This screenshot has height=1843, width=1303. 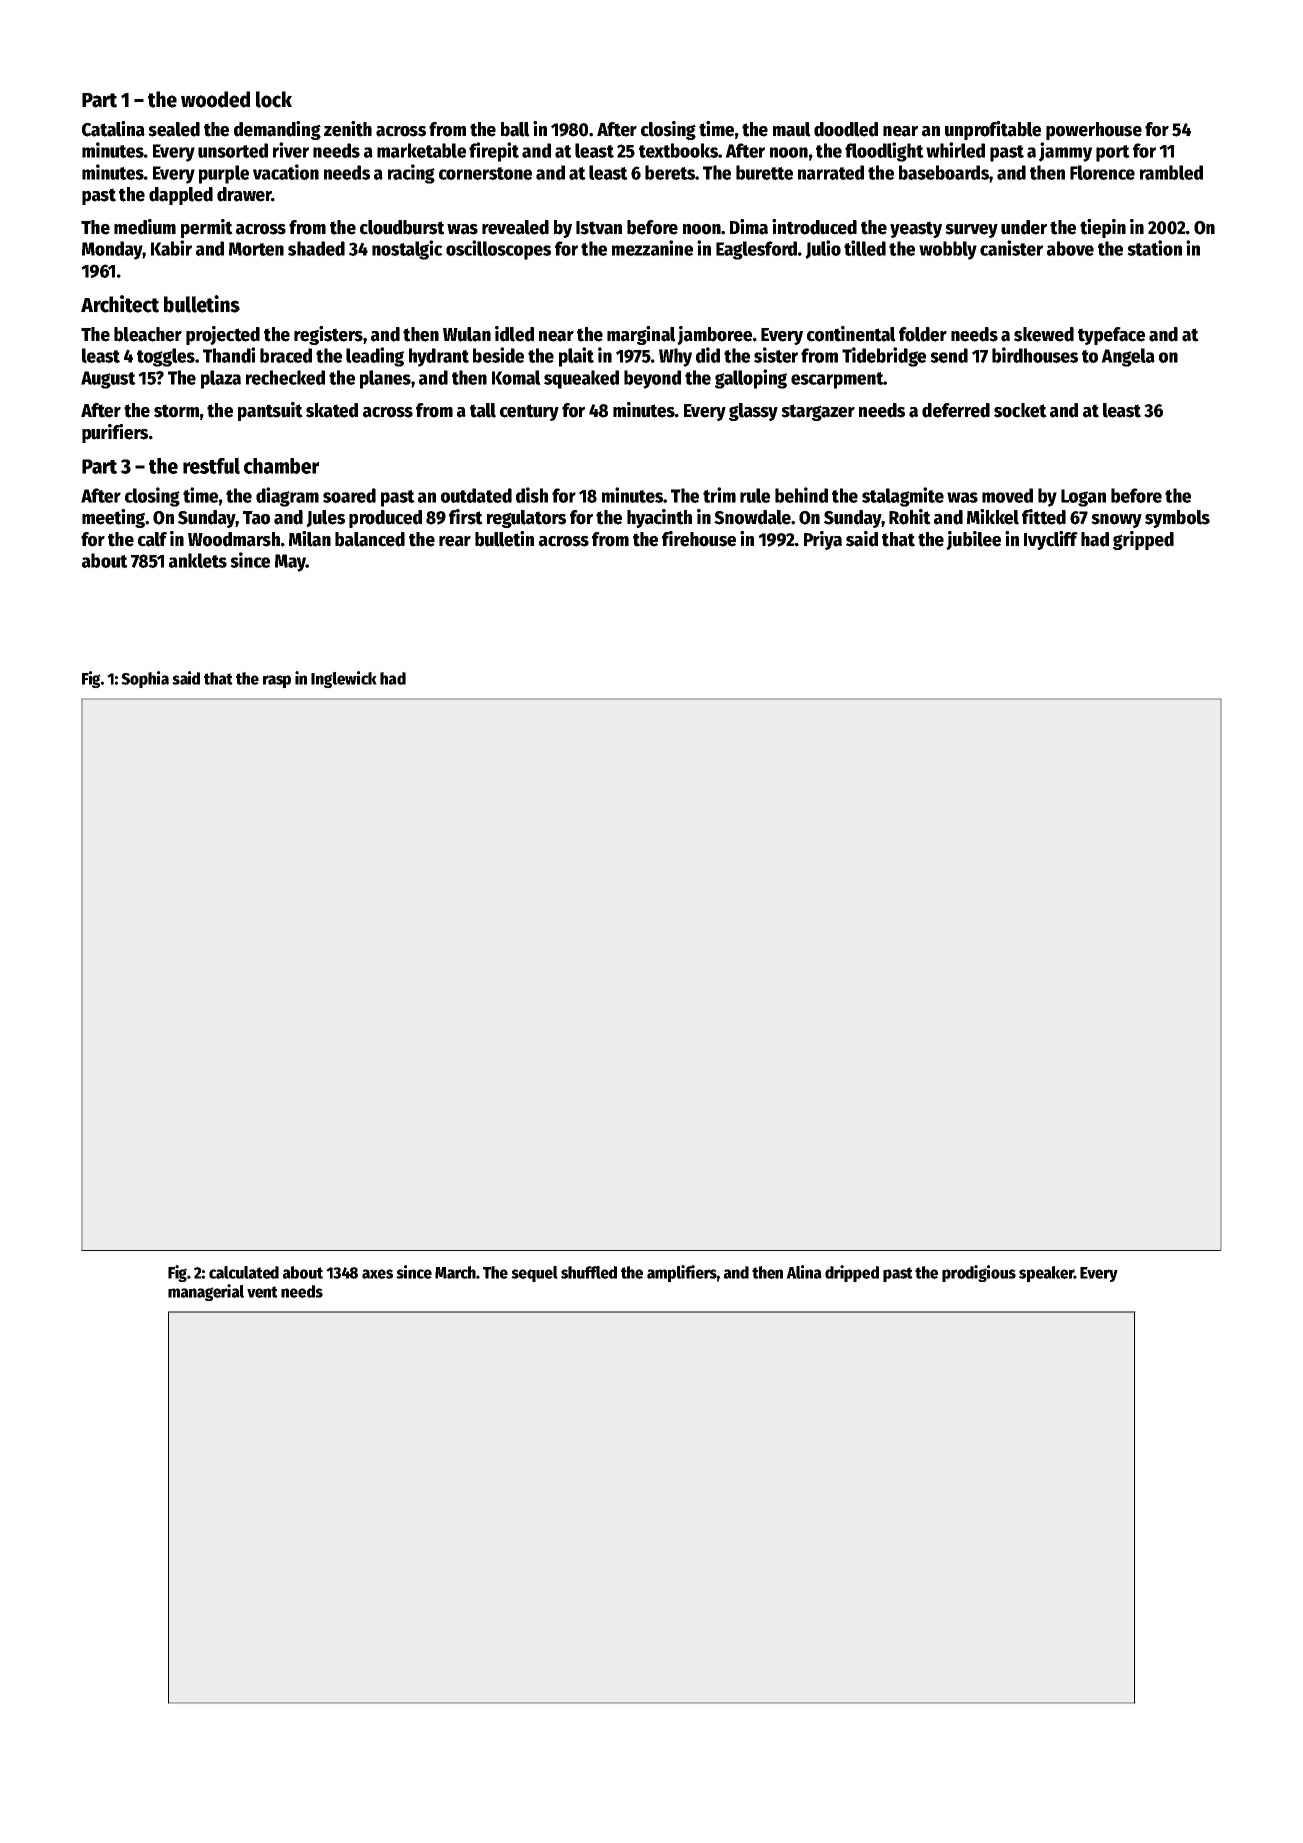 I want to click on meeting, so click(x=113, y=518).
